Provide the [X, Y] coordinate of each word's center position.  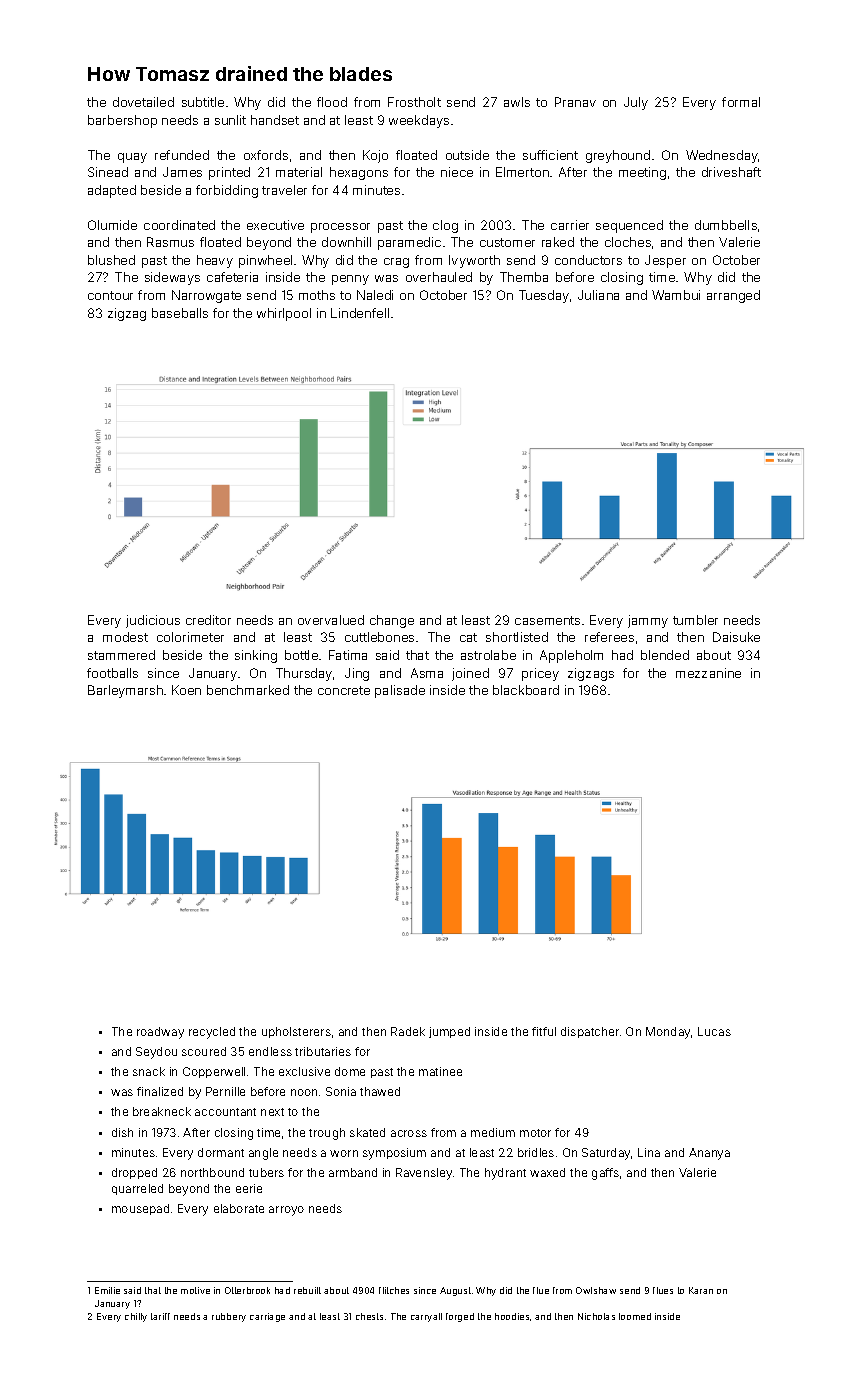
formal [741, 102]
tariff [160, 1316]
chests [369, 1316]
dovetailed [143, 102]
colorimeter [190, 637]
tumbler [695, 620]
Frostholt [414, 102]
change [392, 621]
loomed [635, 1316]
